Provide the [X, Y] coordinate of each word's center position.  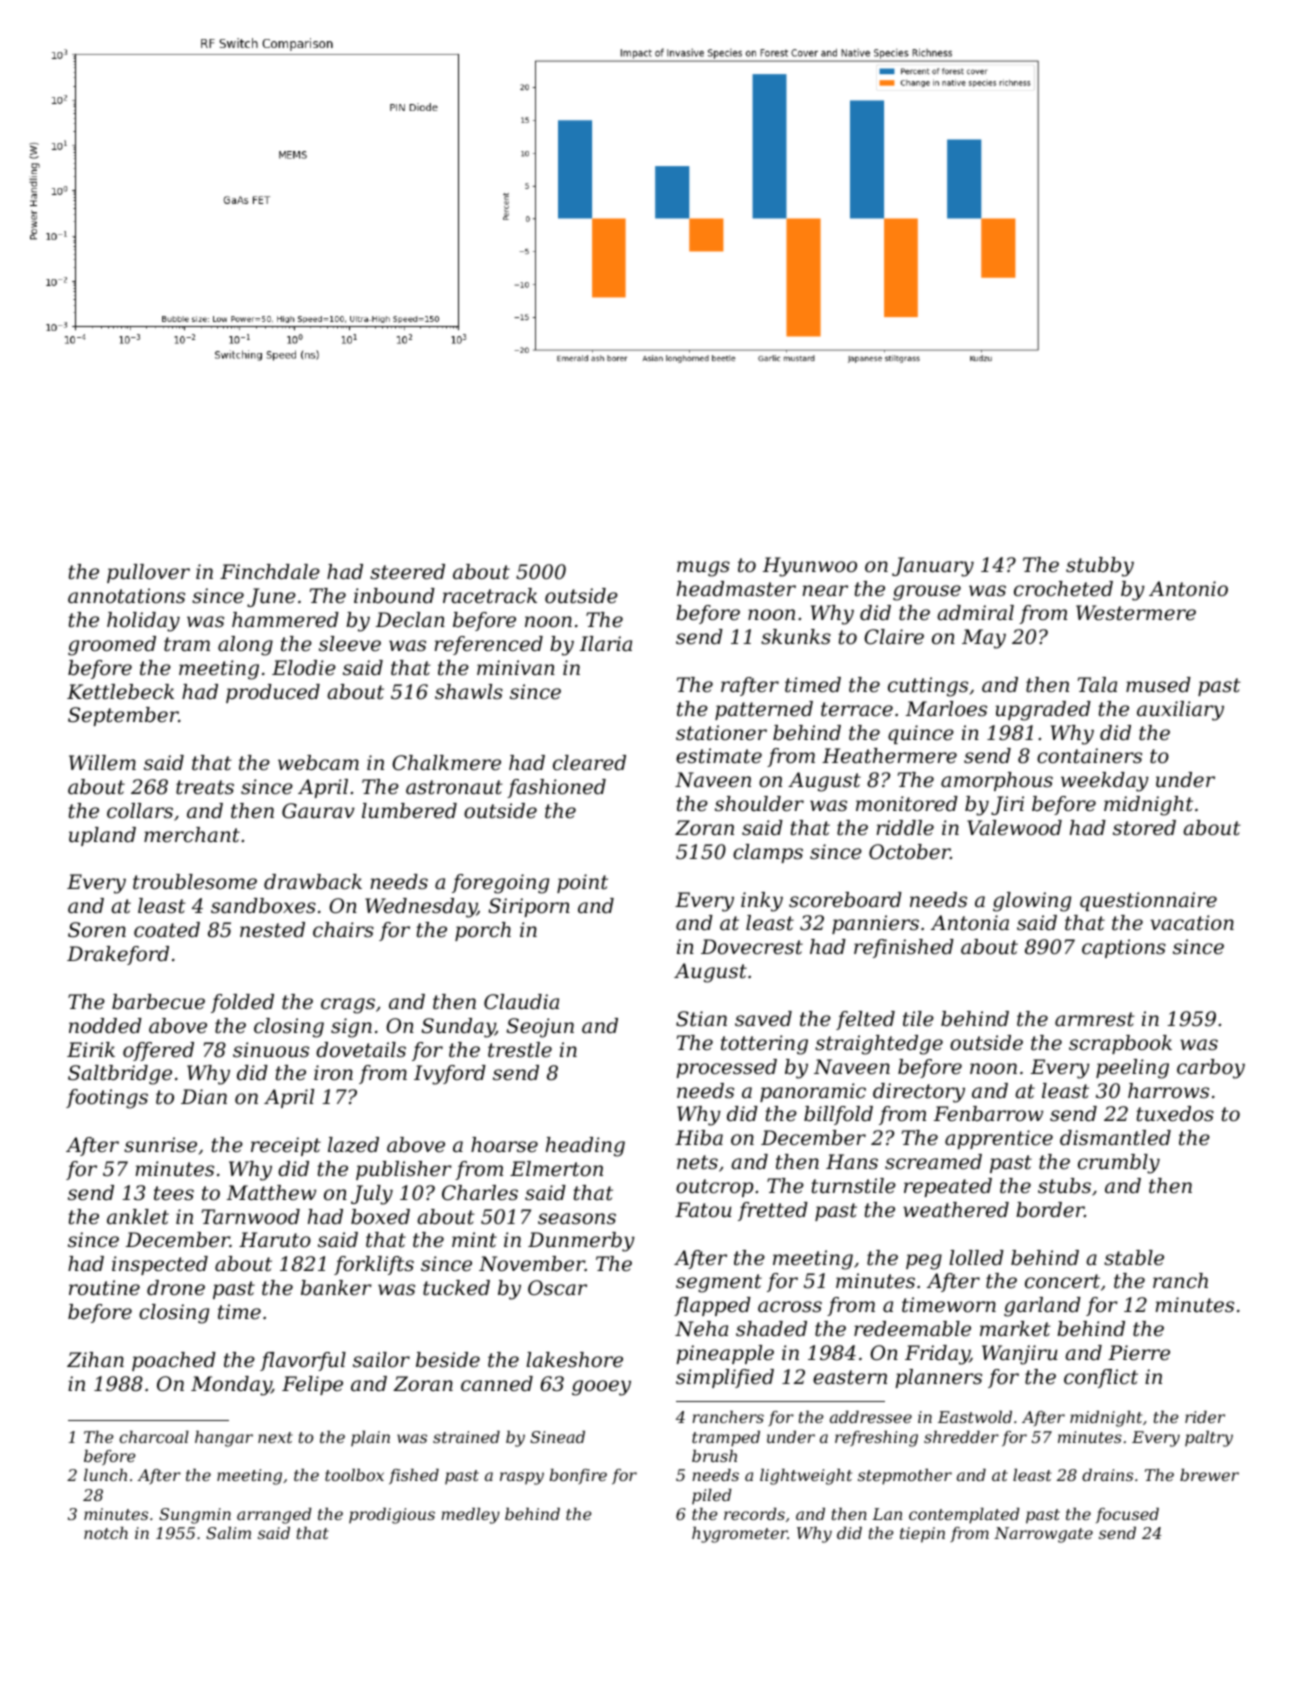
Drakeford [118, 955]
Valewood [1014, 828]
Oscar [557, 1288]
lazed [353, 1145]
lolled [976, 1258]
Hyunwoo [810, 567]
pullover [148, 573]
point [582, 883]
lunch [105, 1475]
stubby [1100, 567]
